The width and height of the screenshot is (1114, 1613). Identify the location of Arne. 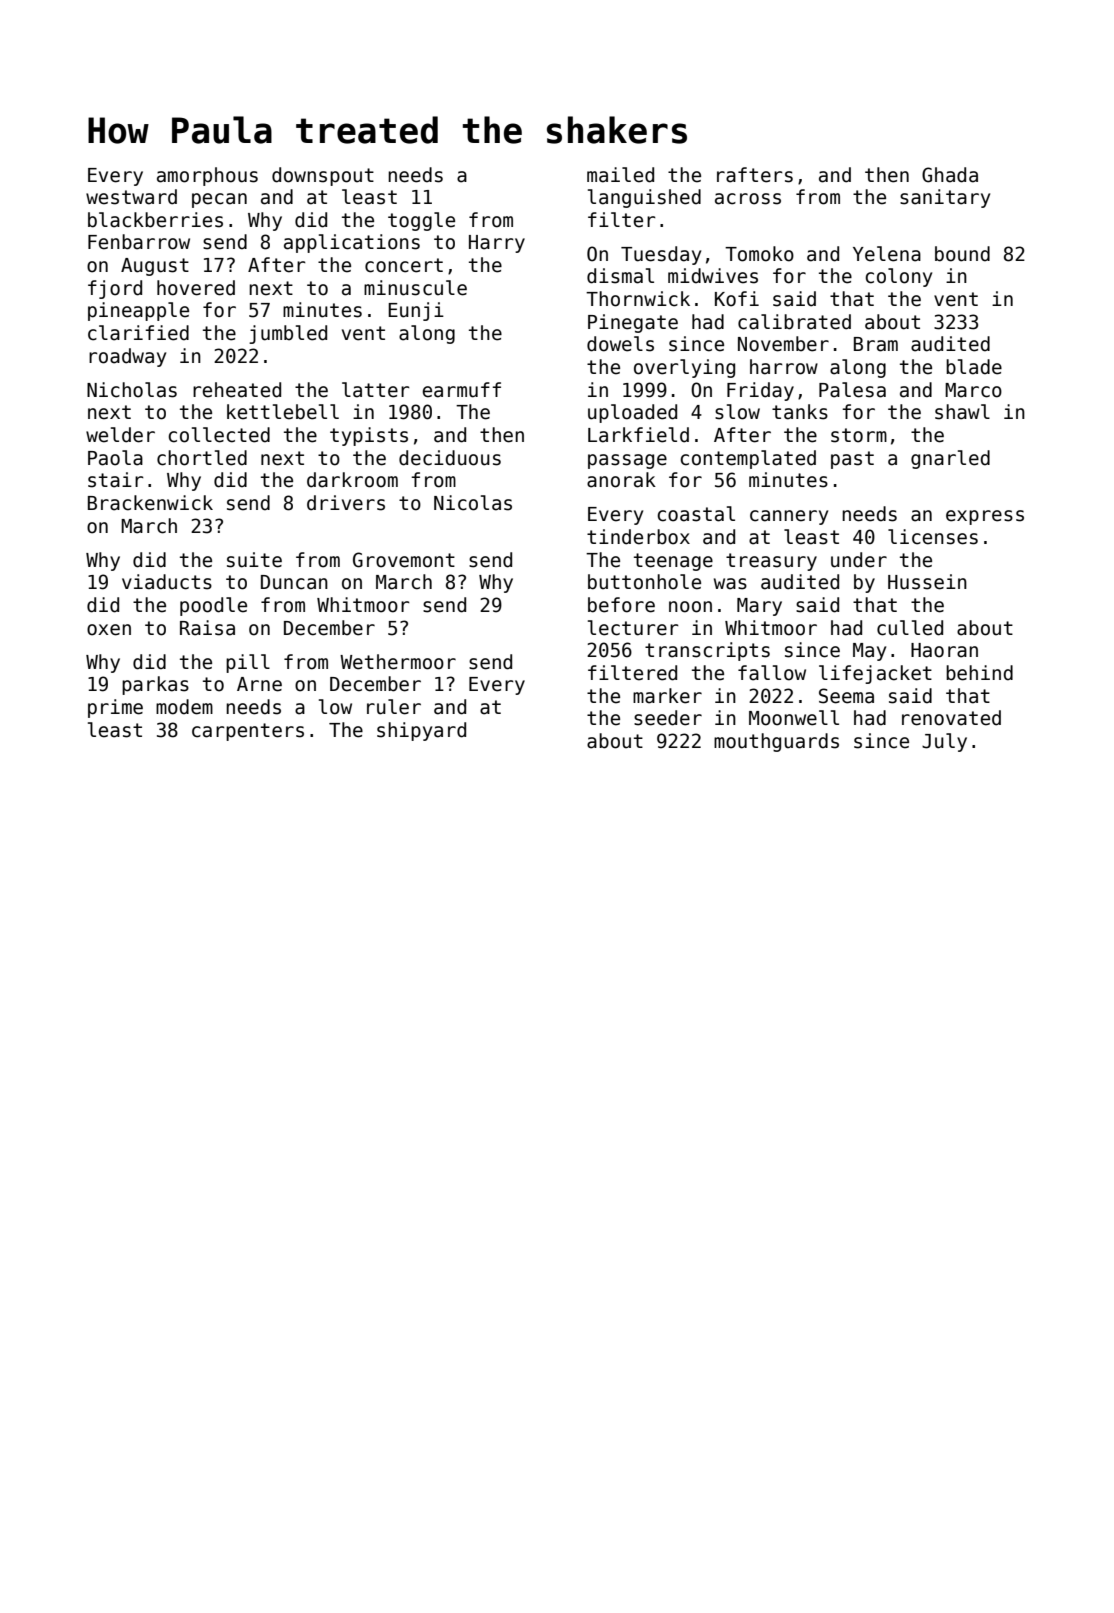
(259, 684).
